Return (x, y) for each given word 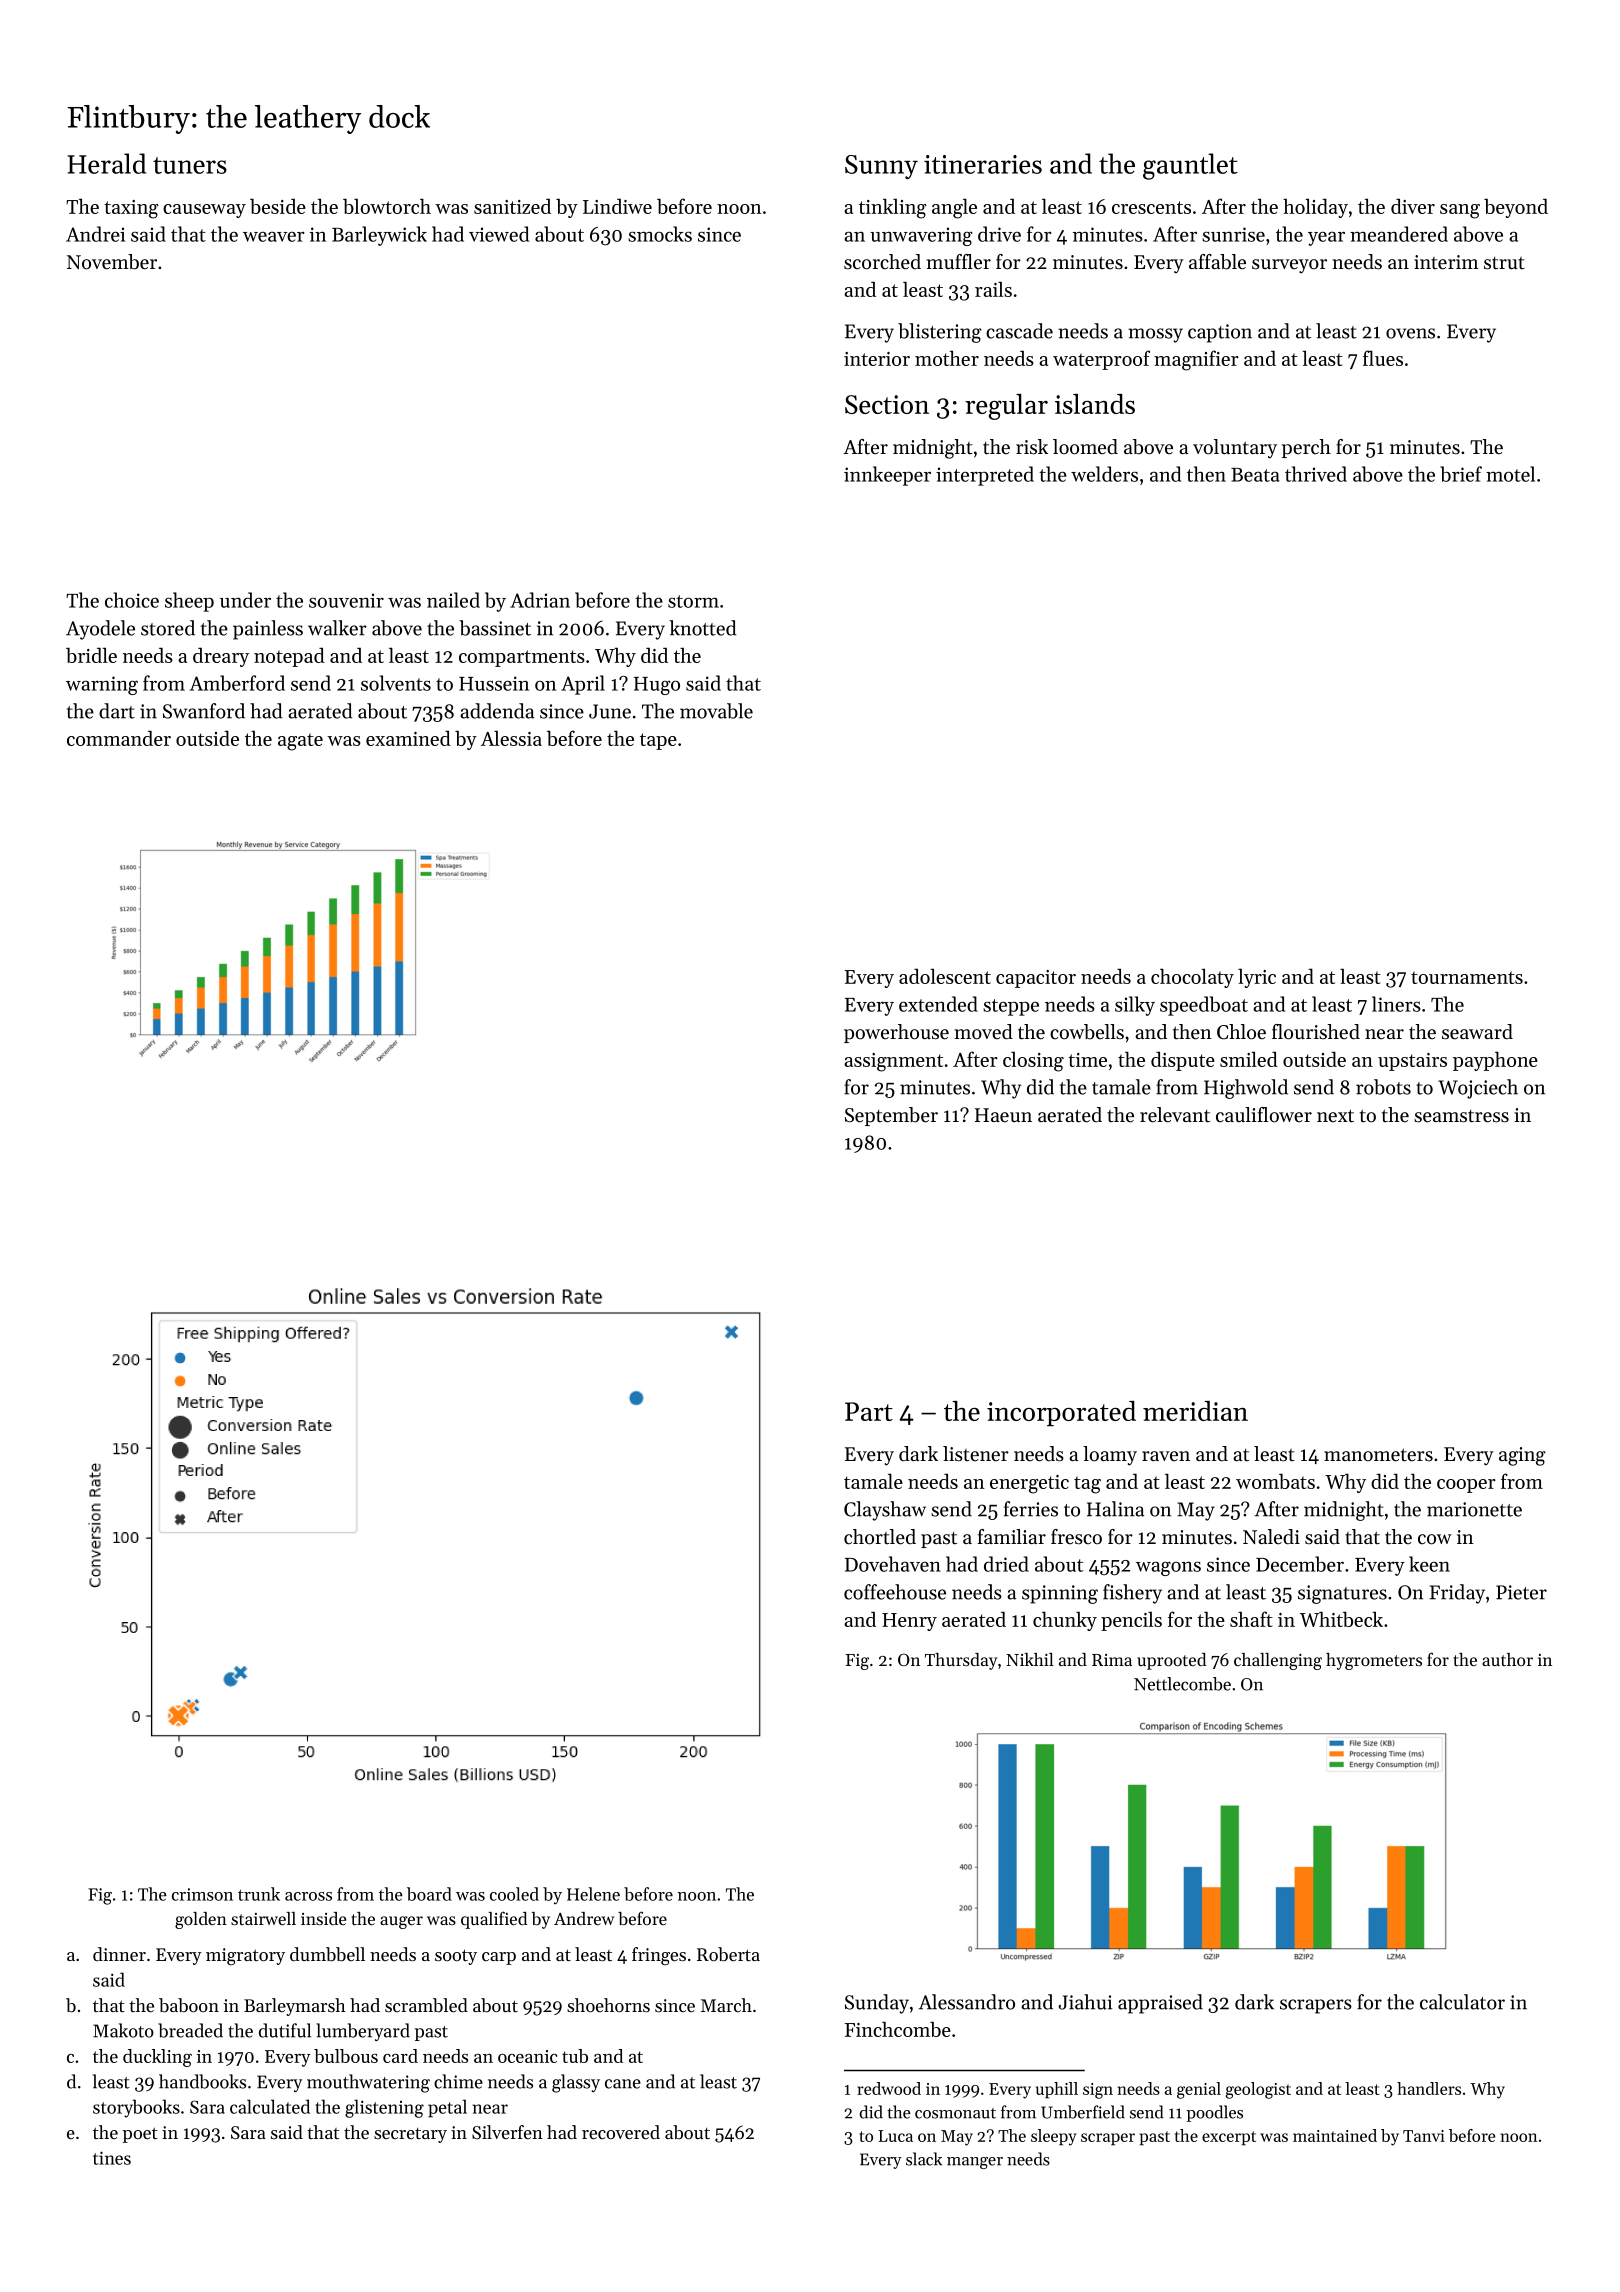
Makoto (123, 2030)
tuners (190, 165)
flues (1383, 358)
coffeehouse (895, 1592)
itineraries (983, 164)
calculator (1462, 2002)
